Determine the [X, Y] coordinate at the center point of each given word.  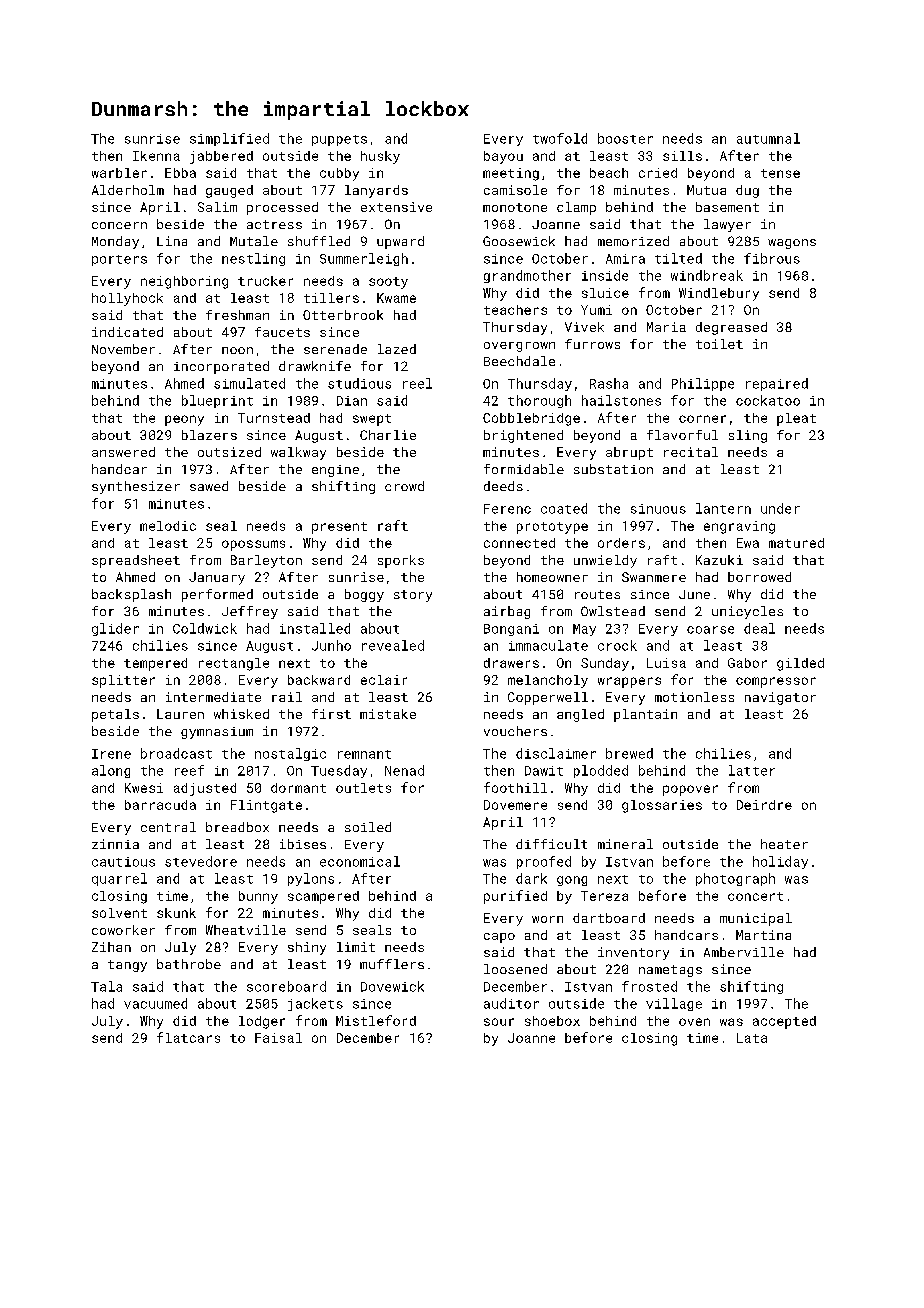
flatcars [188, 1037]
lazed [397, 349]
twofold [560, 138]
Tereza [604, 896]
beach [609, 173]
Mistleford [376, 1020]
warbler [119, 173]
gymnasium [217, 733]
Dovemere [515, 805]
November [123, 349]
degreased [731, 328]
